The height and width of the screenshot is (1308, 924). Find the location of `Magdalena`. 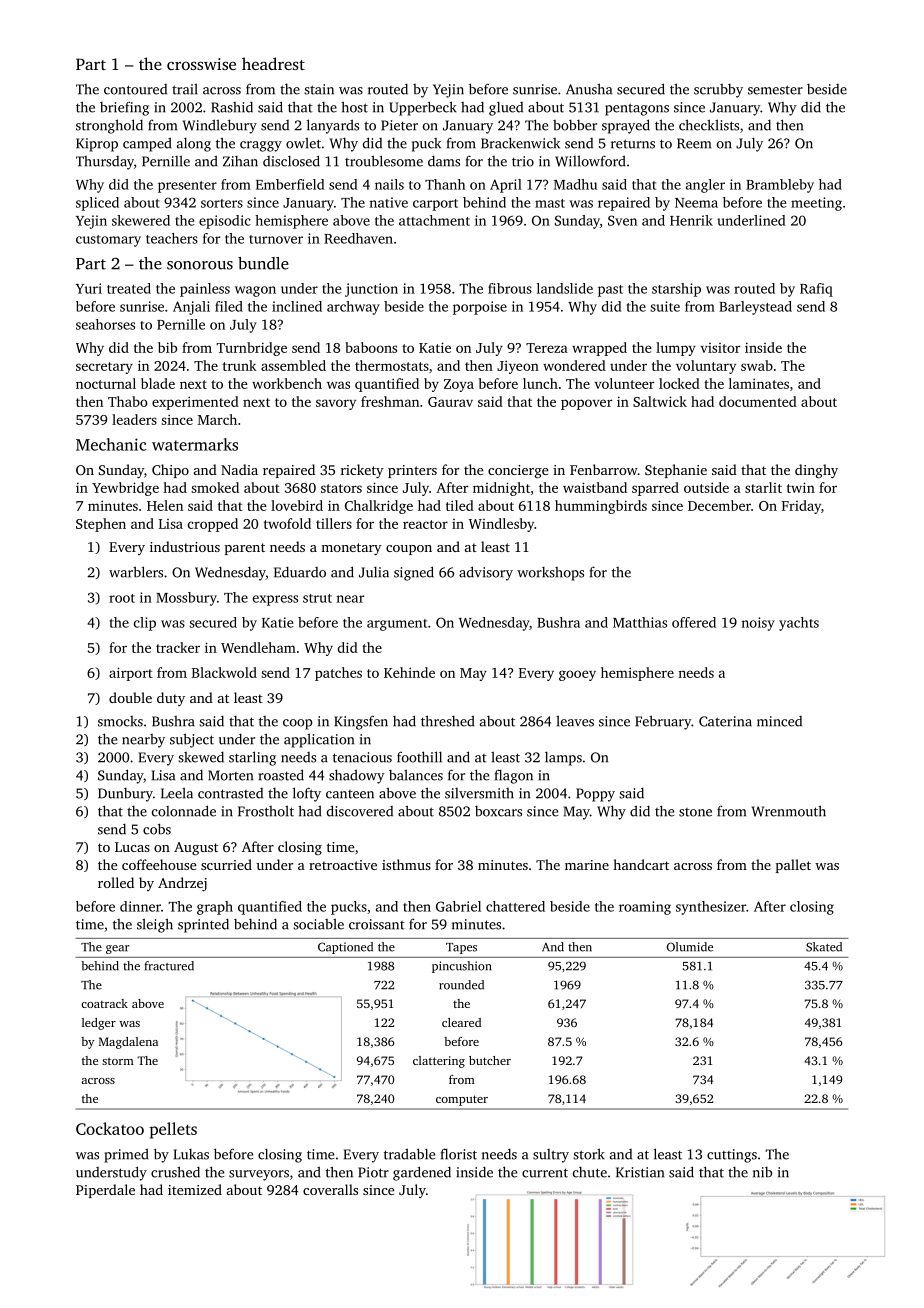

Magdalena is located at coordinates (128, 1043).
